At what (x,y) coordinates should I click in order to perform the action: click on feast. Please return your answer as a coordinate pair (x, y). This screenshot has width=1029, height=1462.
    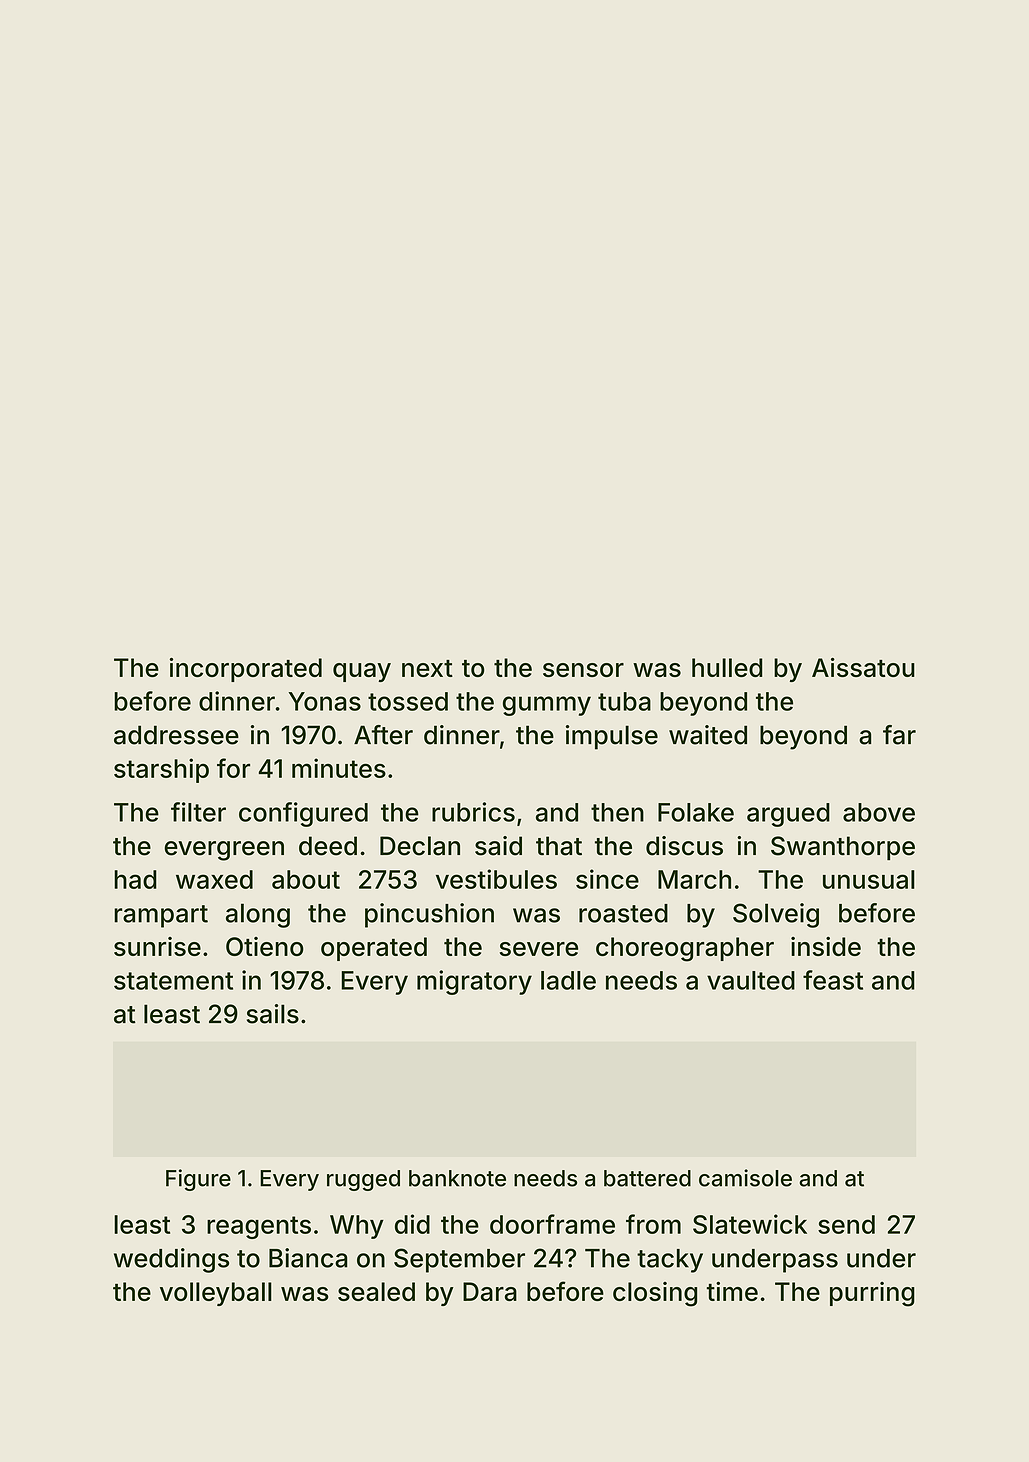
    Looking at the image, I should click on (833, 980).
